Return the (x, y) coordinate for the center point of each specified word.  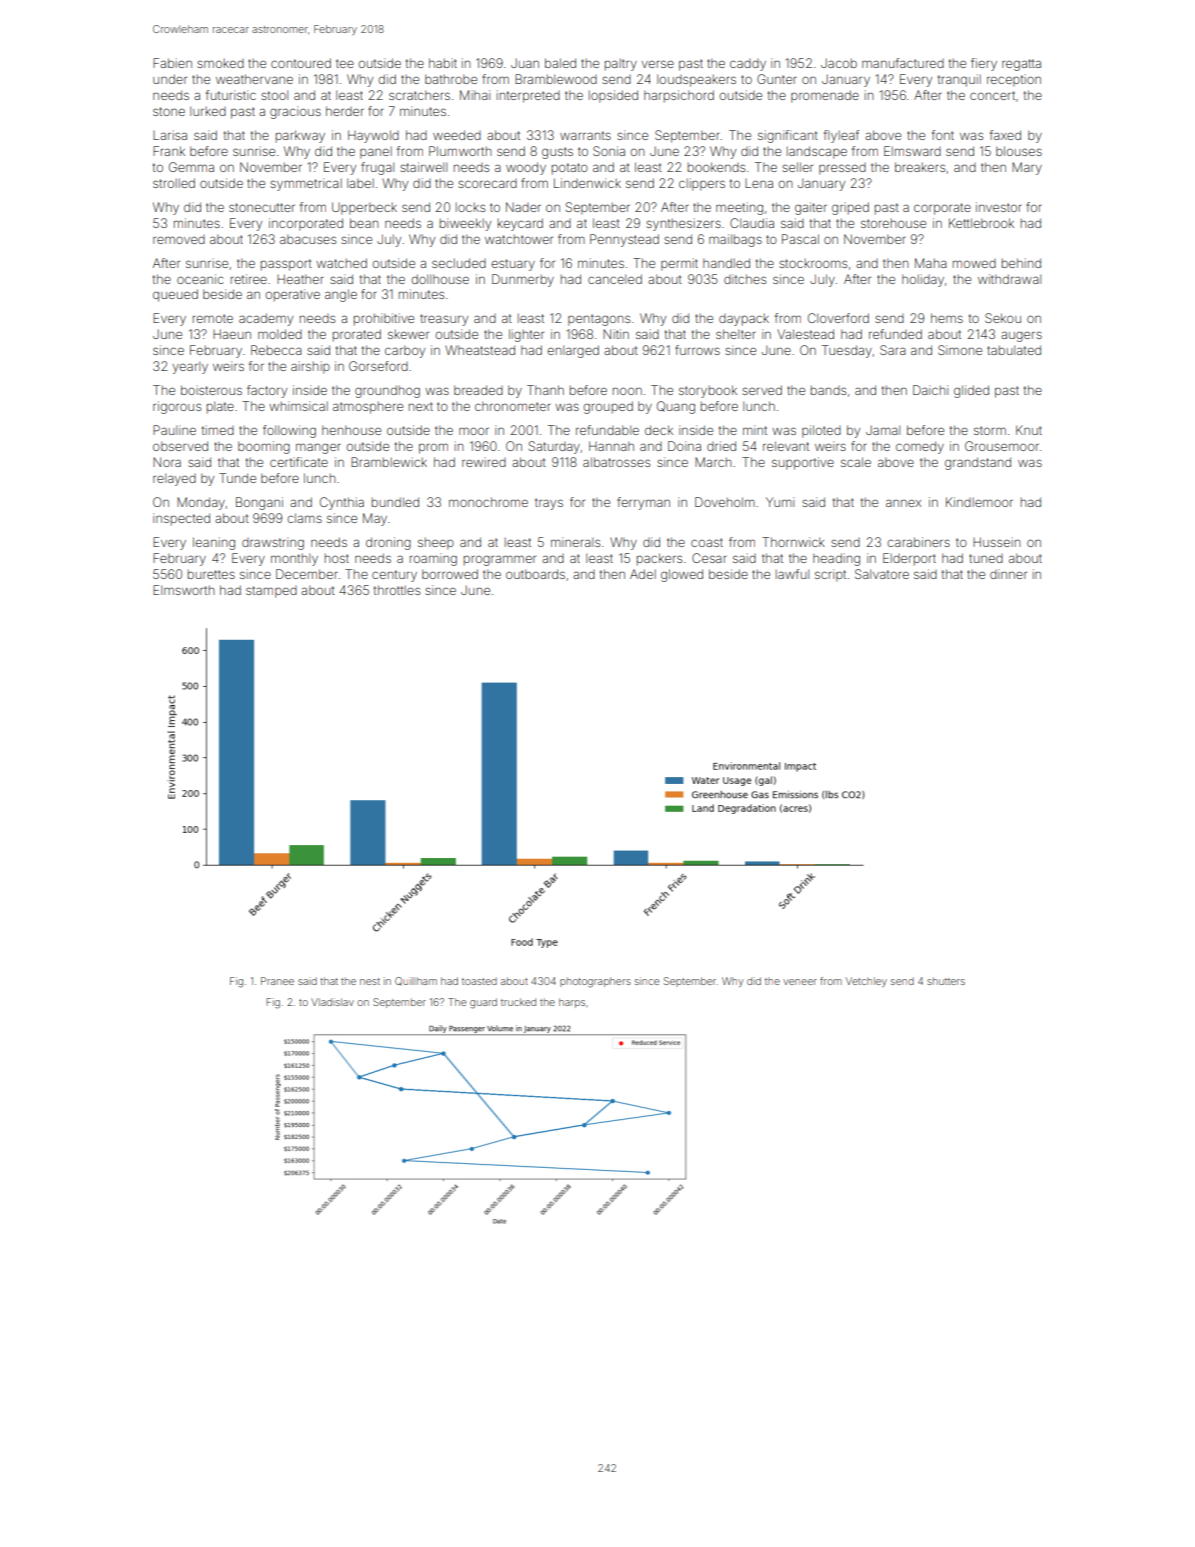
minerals (575, 542)
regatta (1021, 65)
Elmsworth (184, 590)
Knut (1029, 430)
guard (483, 1003)
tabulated (1014, 350)
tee (345, 63)
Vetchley (866, 982)
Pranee (277, 981)
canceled (615, 279)
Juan (525, 63)
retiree (249, 279)
